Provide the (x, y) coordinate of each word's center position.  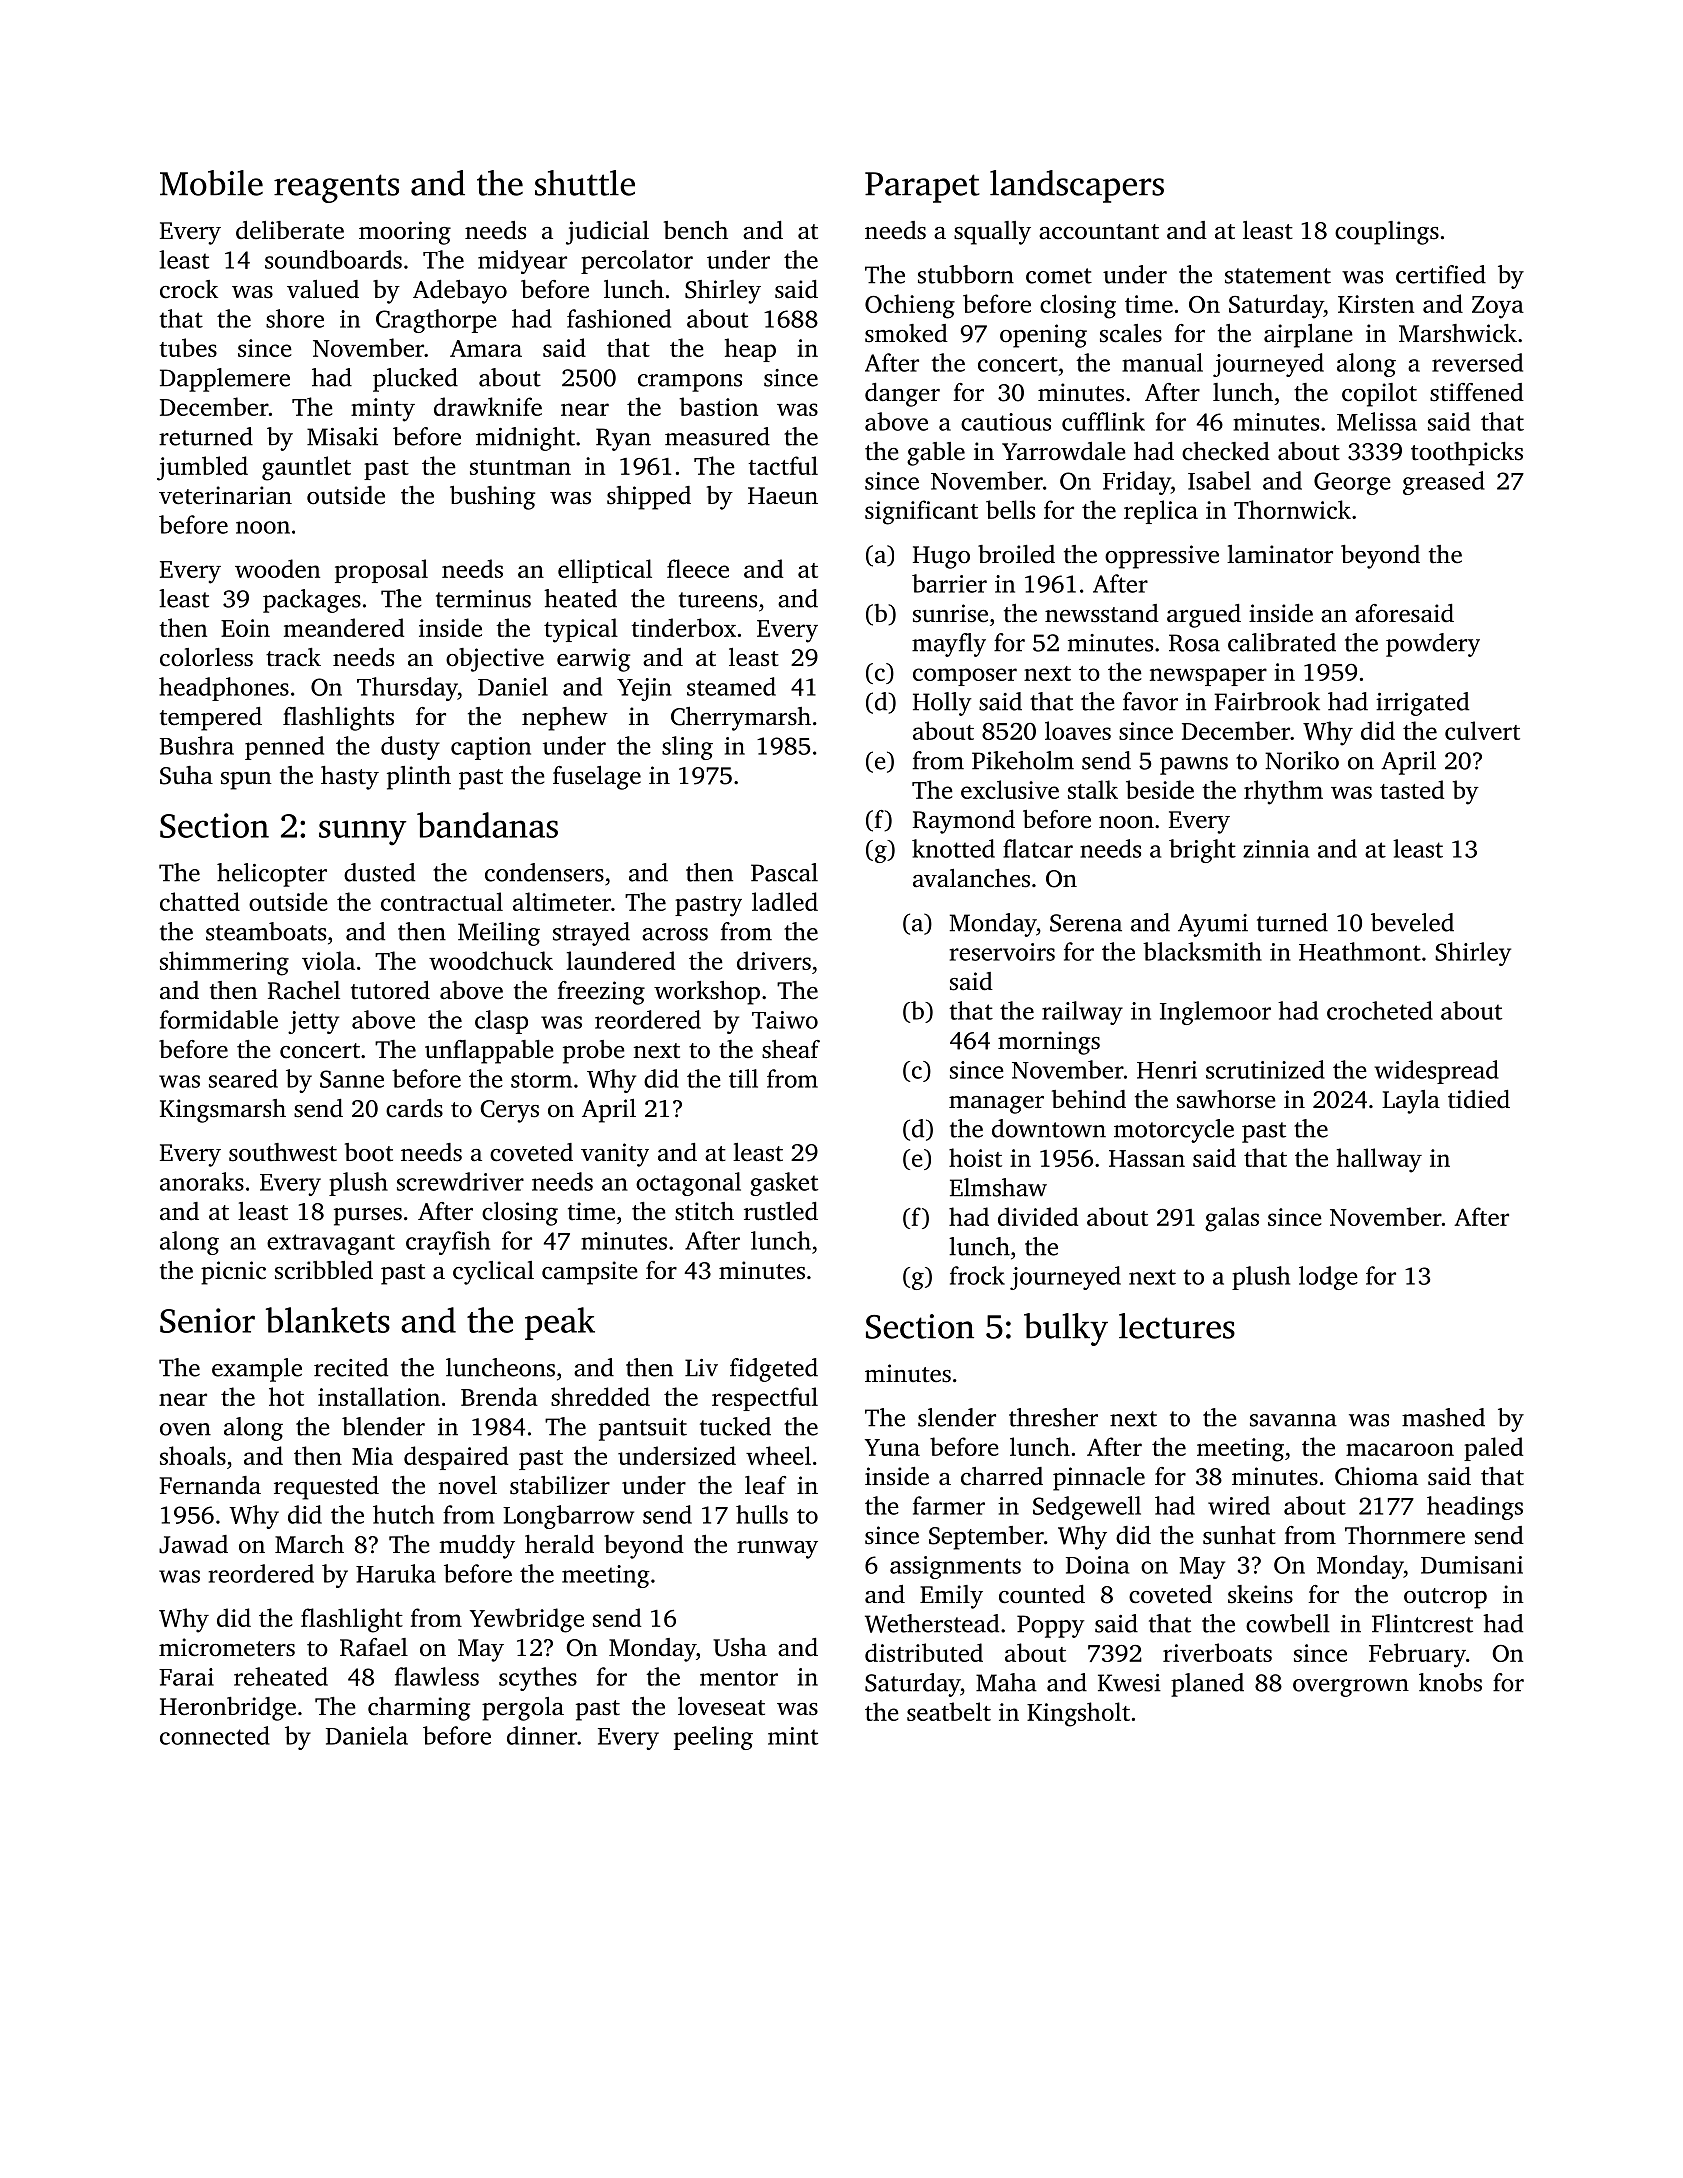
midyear (522, 262)
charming (419, 1709)
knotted (953, 848)
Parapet (922, 187)
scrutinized (1265, 1069)
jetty (313, 1022)
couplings (1387, 233)
